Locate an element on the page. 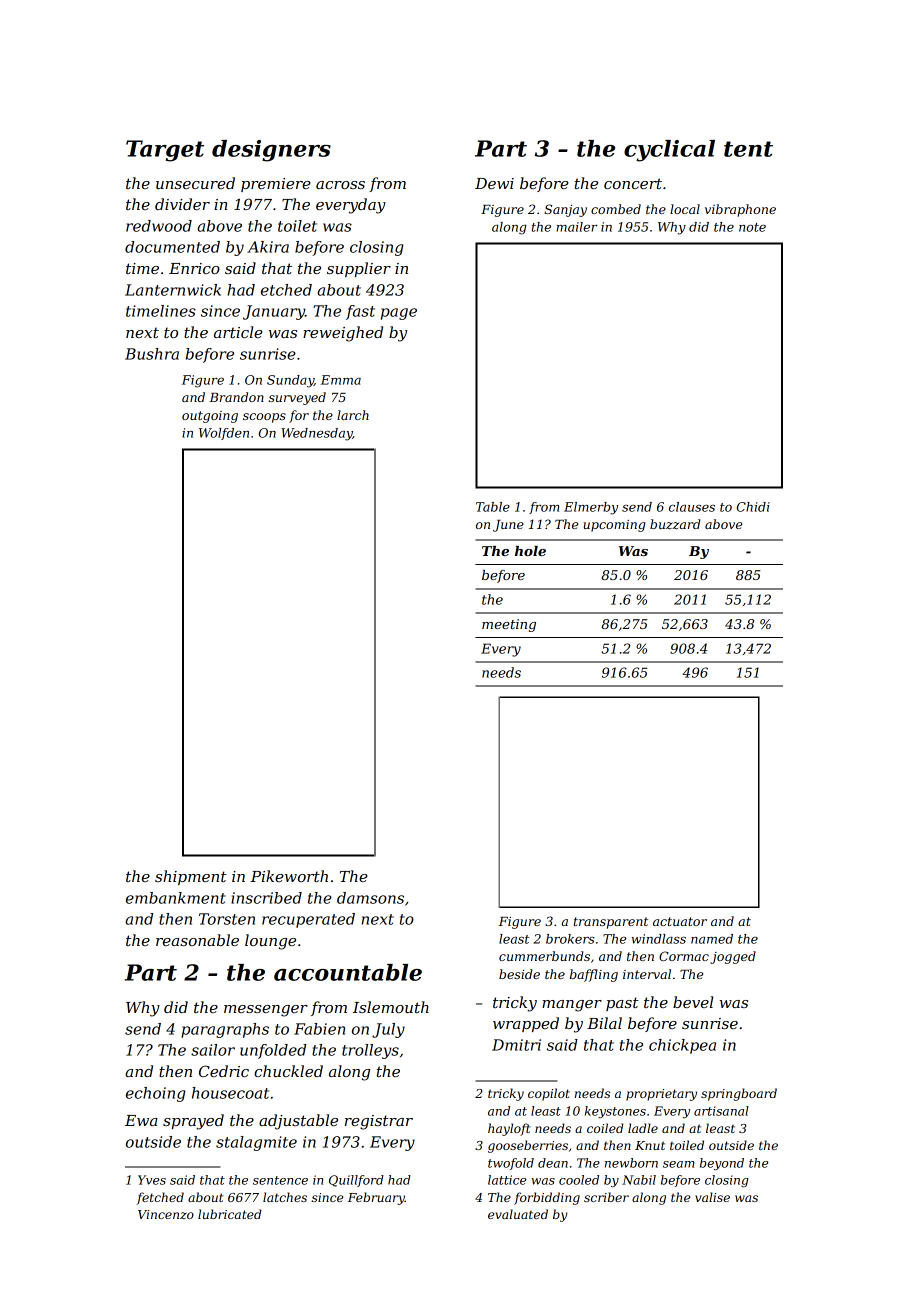  ladle is located at coordinates (643, 1128).
